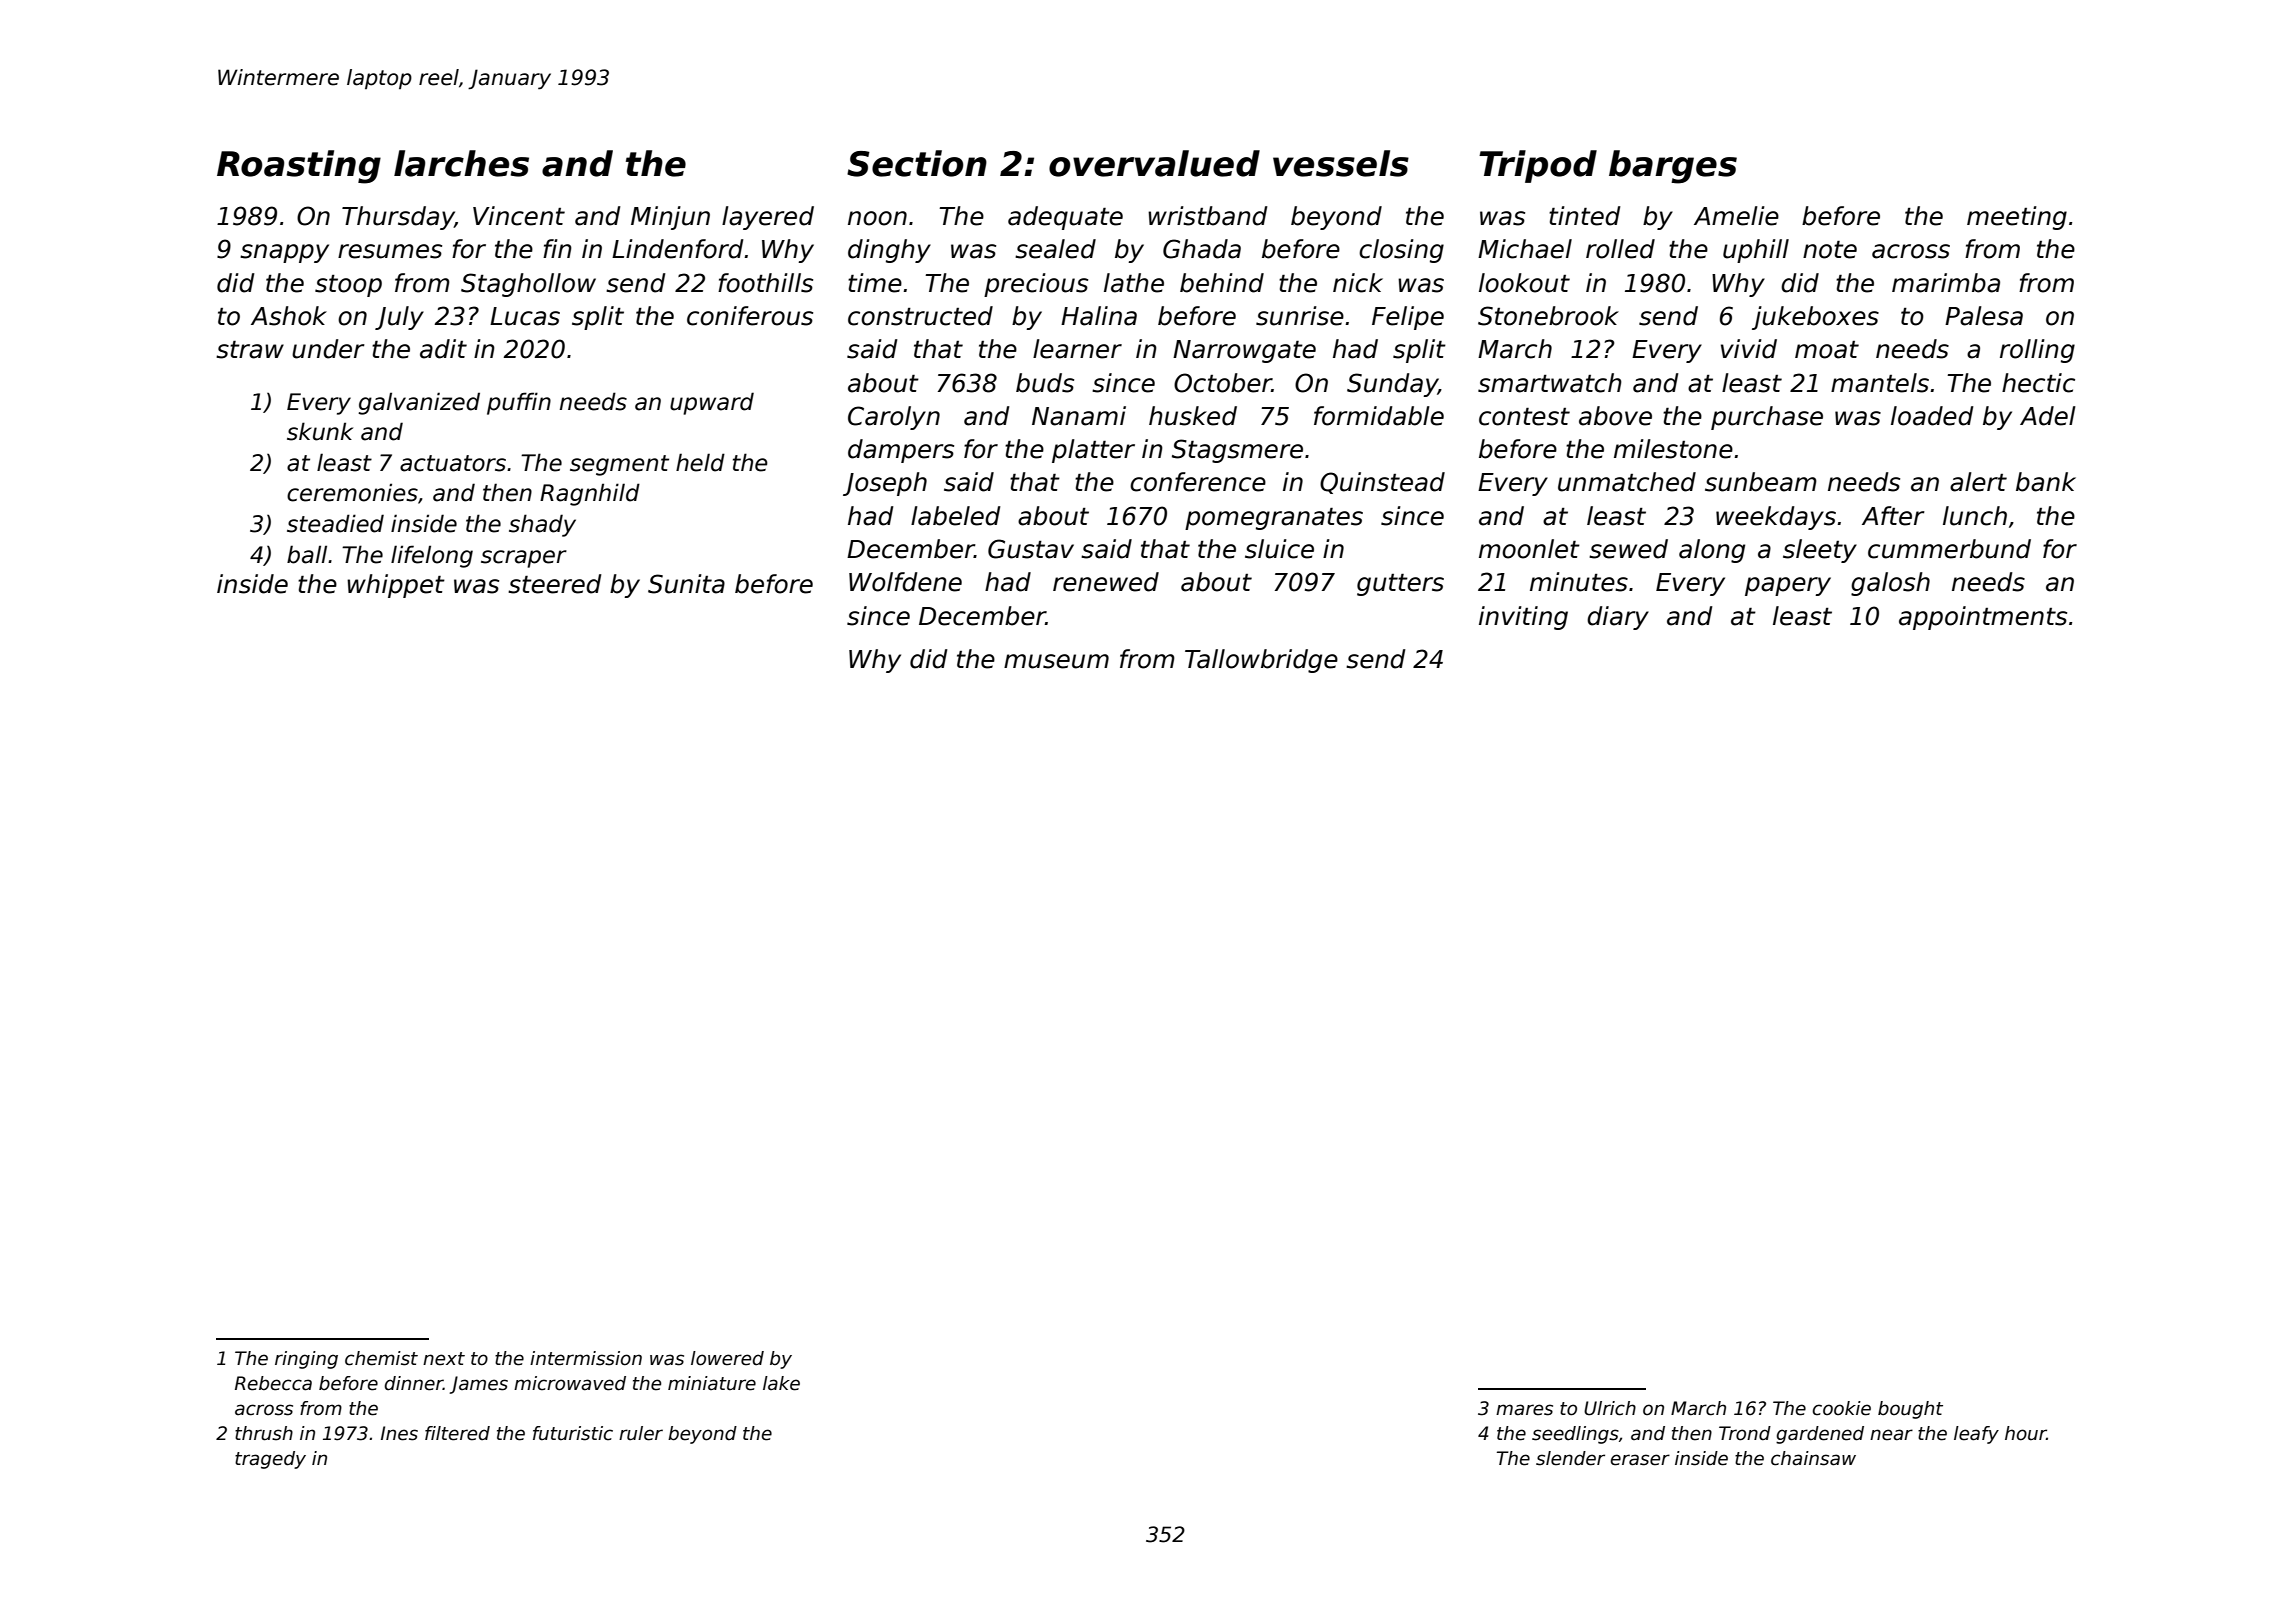 Image resolution: width=2292 pixels, height=1620 pixels. Describe the element at coordinates (461, 163) in the screenshot. I see `larches` at that location.
